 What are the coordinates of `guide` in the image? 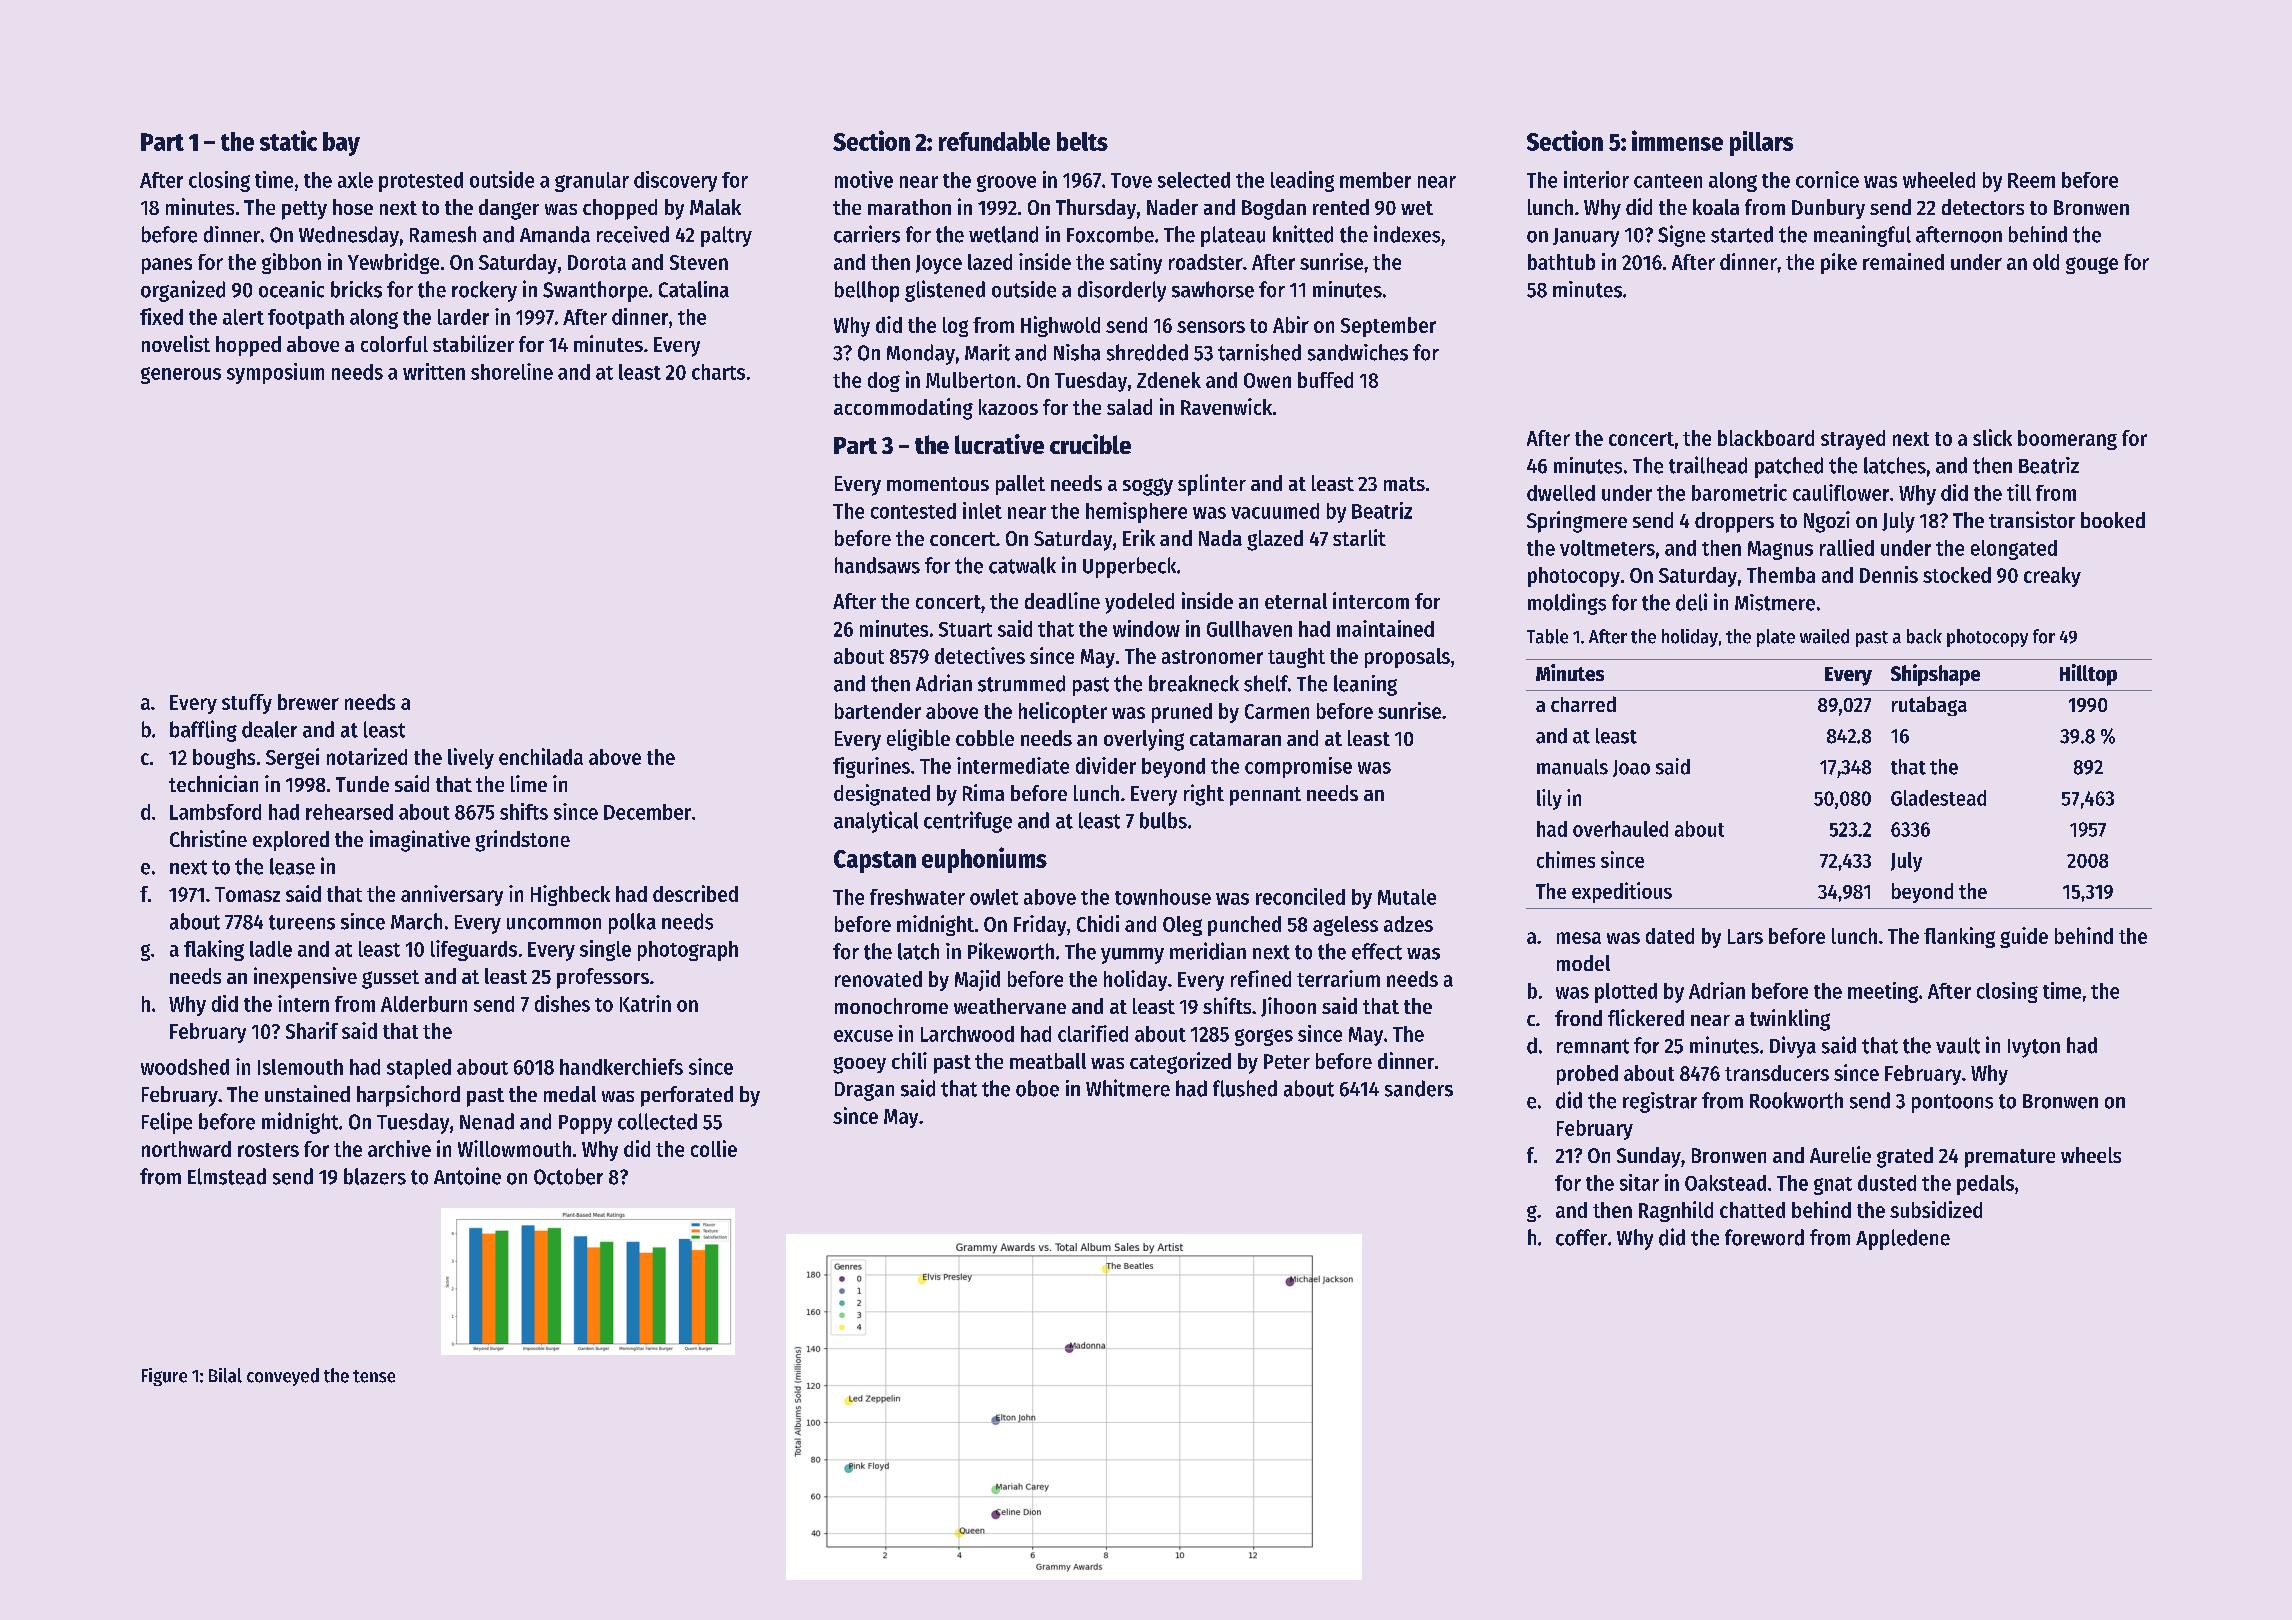 It's located at (2024, 937).
